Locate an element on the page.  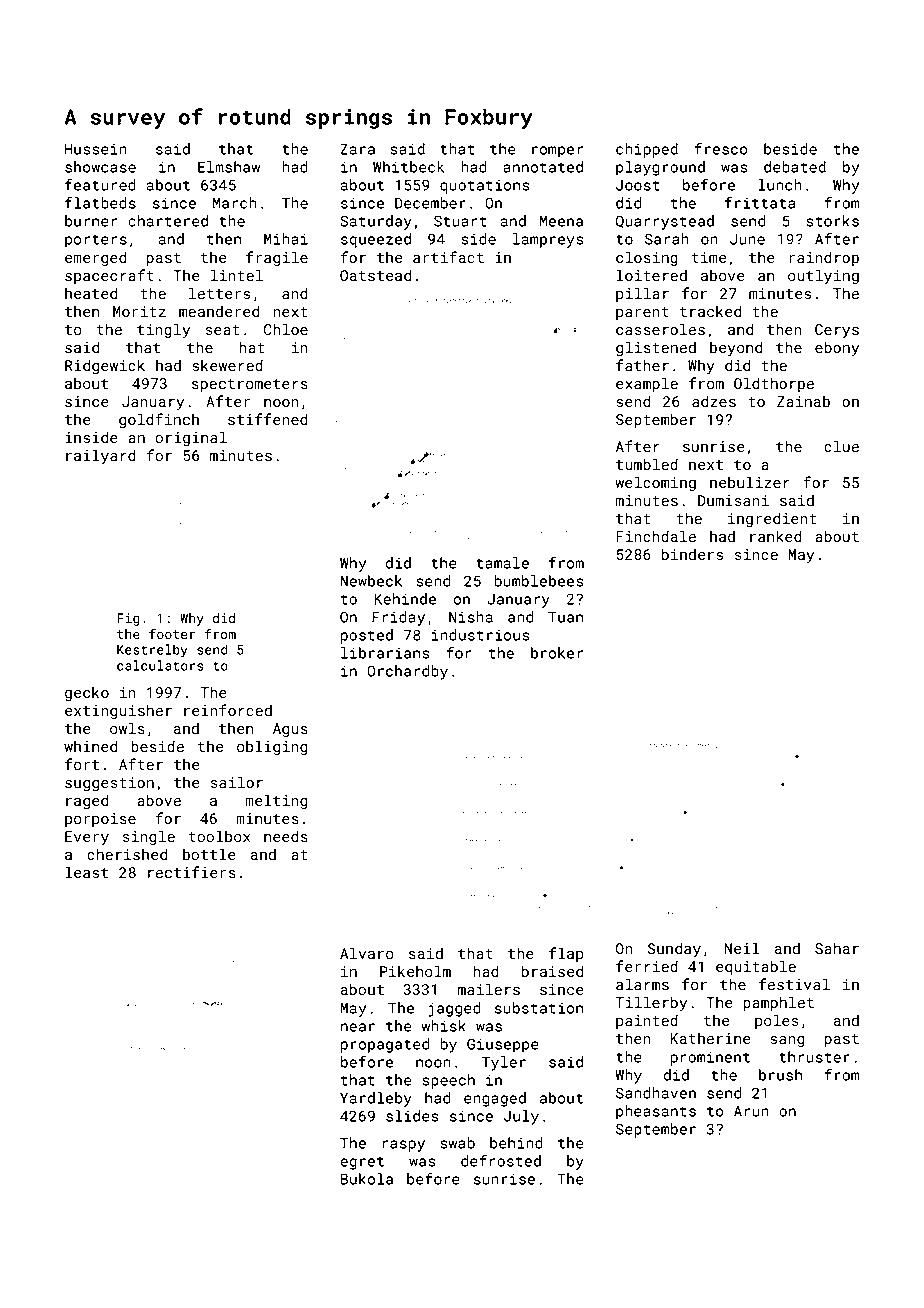
Arun is located at coordinates (751, 1111).
